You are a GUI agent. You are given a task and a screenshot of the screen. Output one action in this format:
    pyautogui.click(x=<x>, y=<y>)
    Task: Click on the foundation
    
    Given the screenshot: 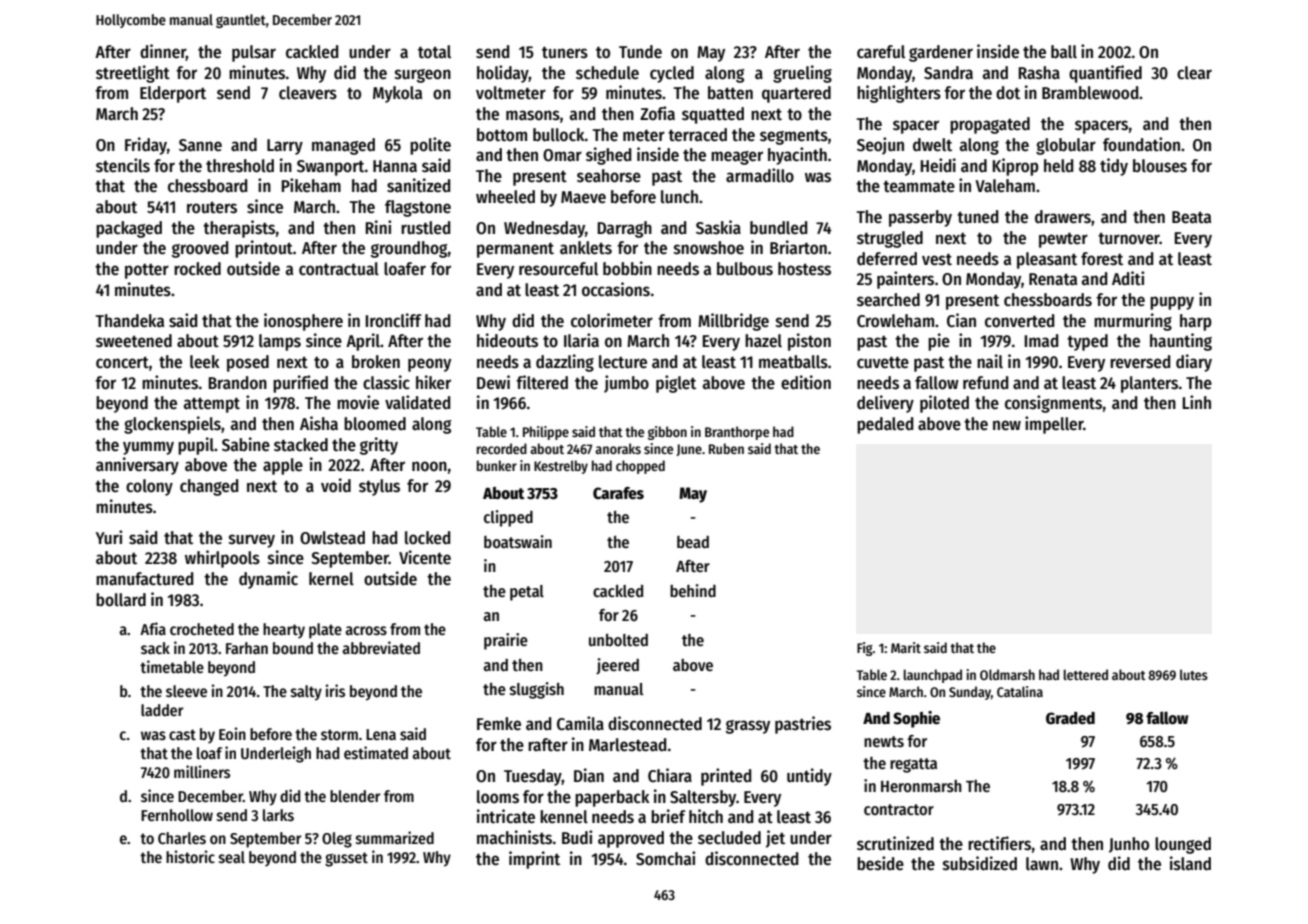 What is the action you would take?
    pyautogui.click(x=1141, y=144)
